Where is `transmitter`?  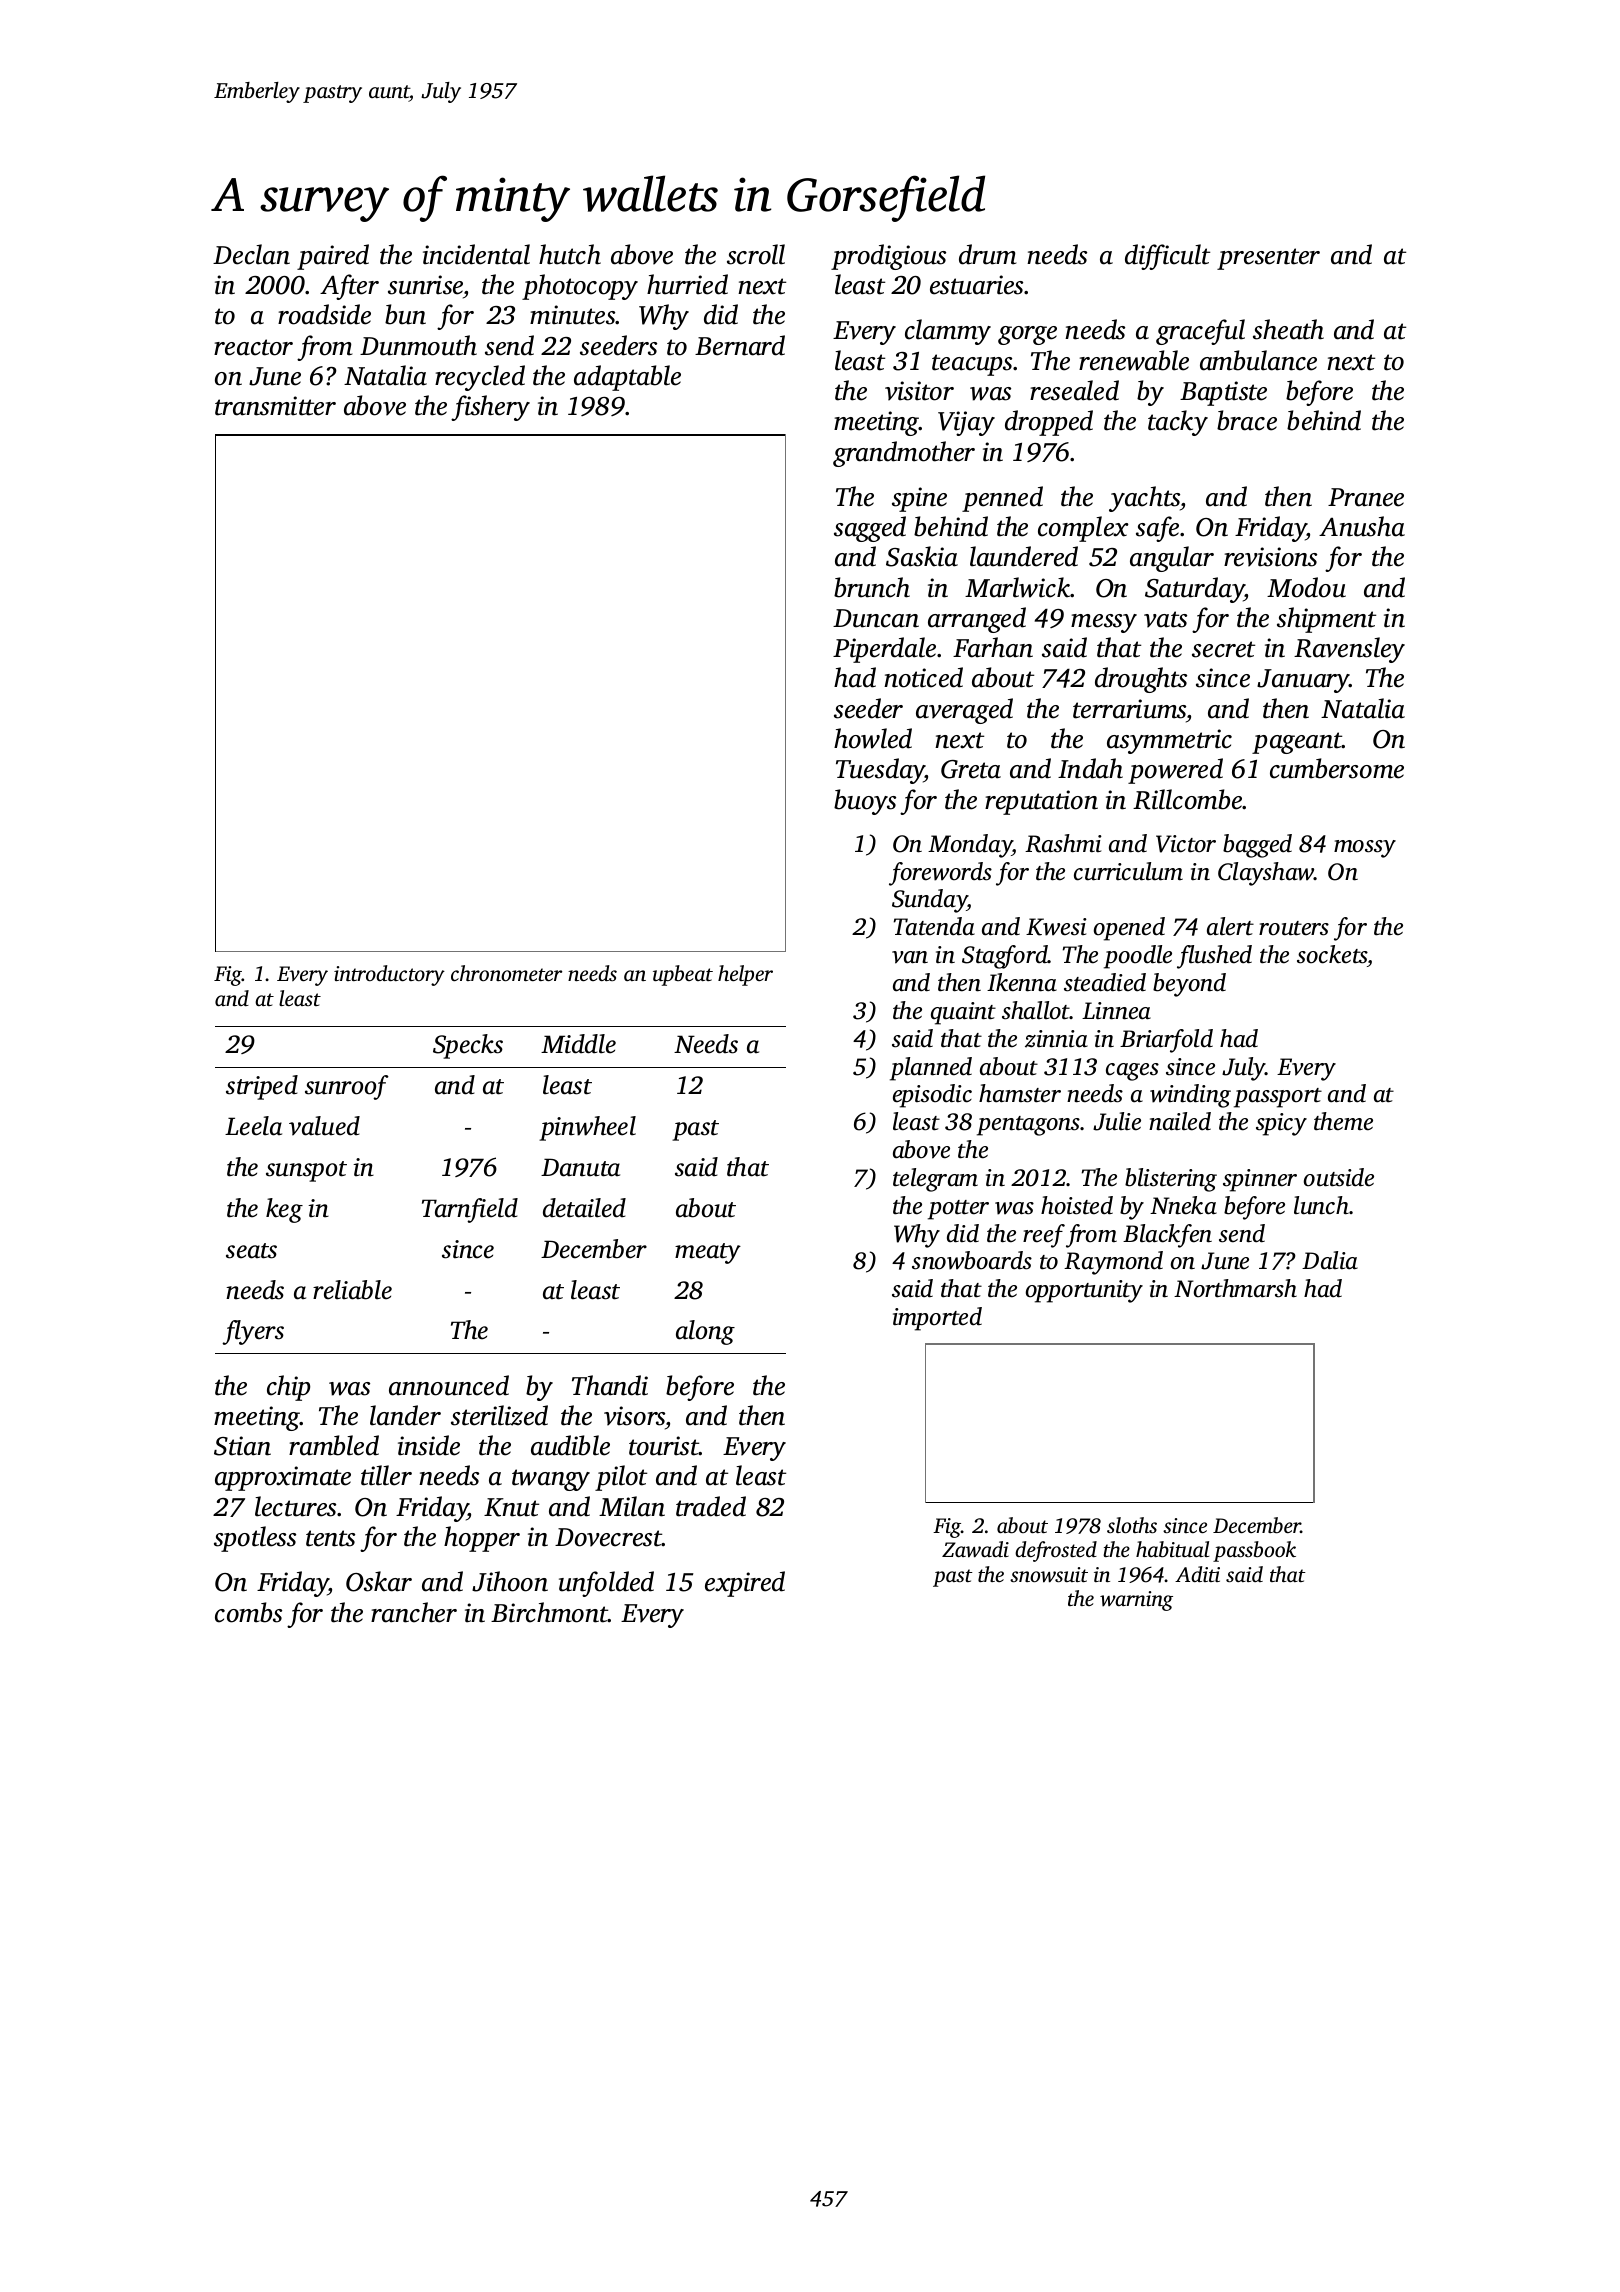
transmitter is located at coordinates (275, 406).
